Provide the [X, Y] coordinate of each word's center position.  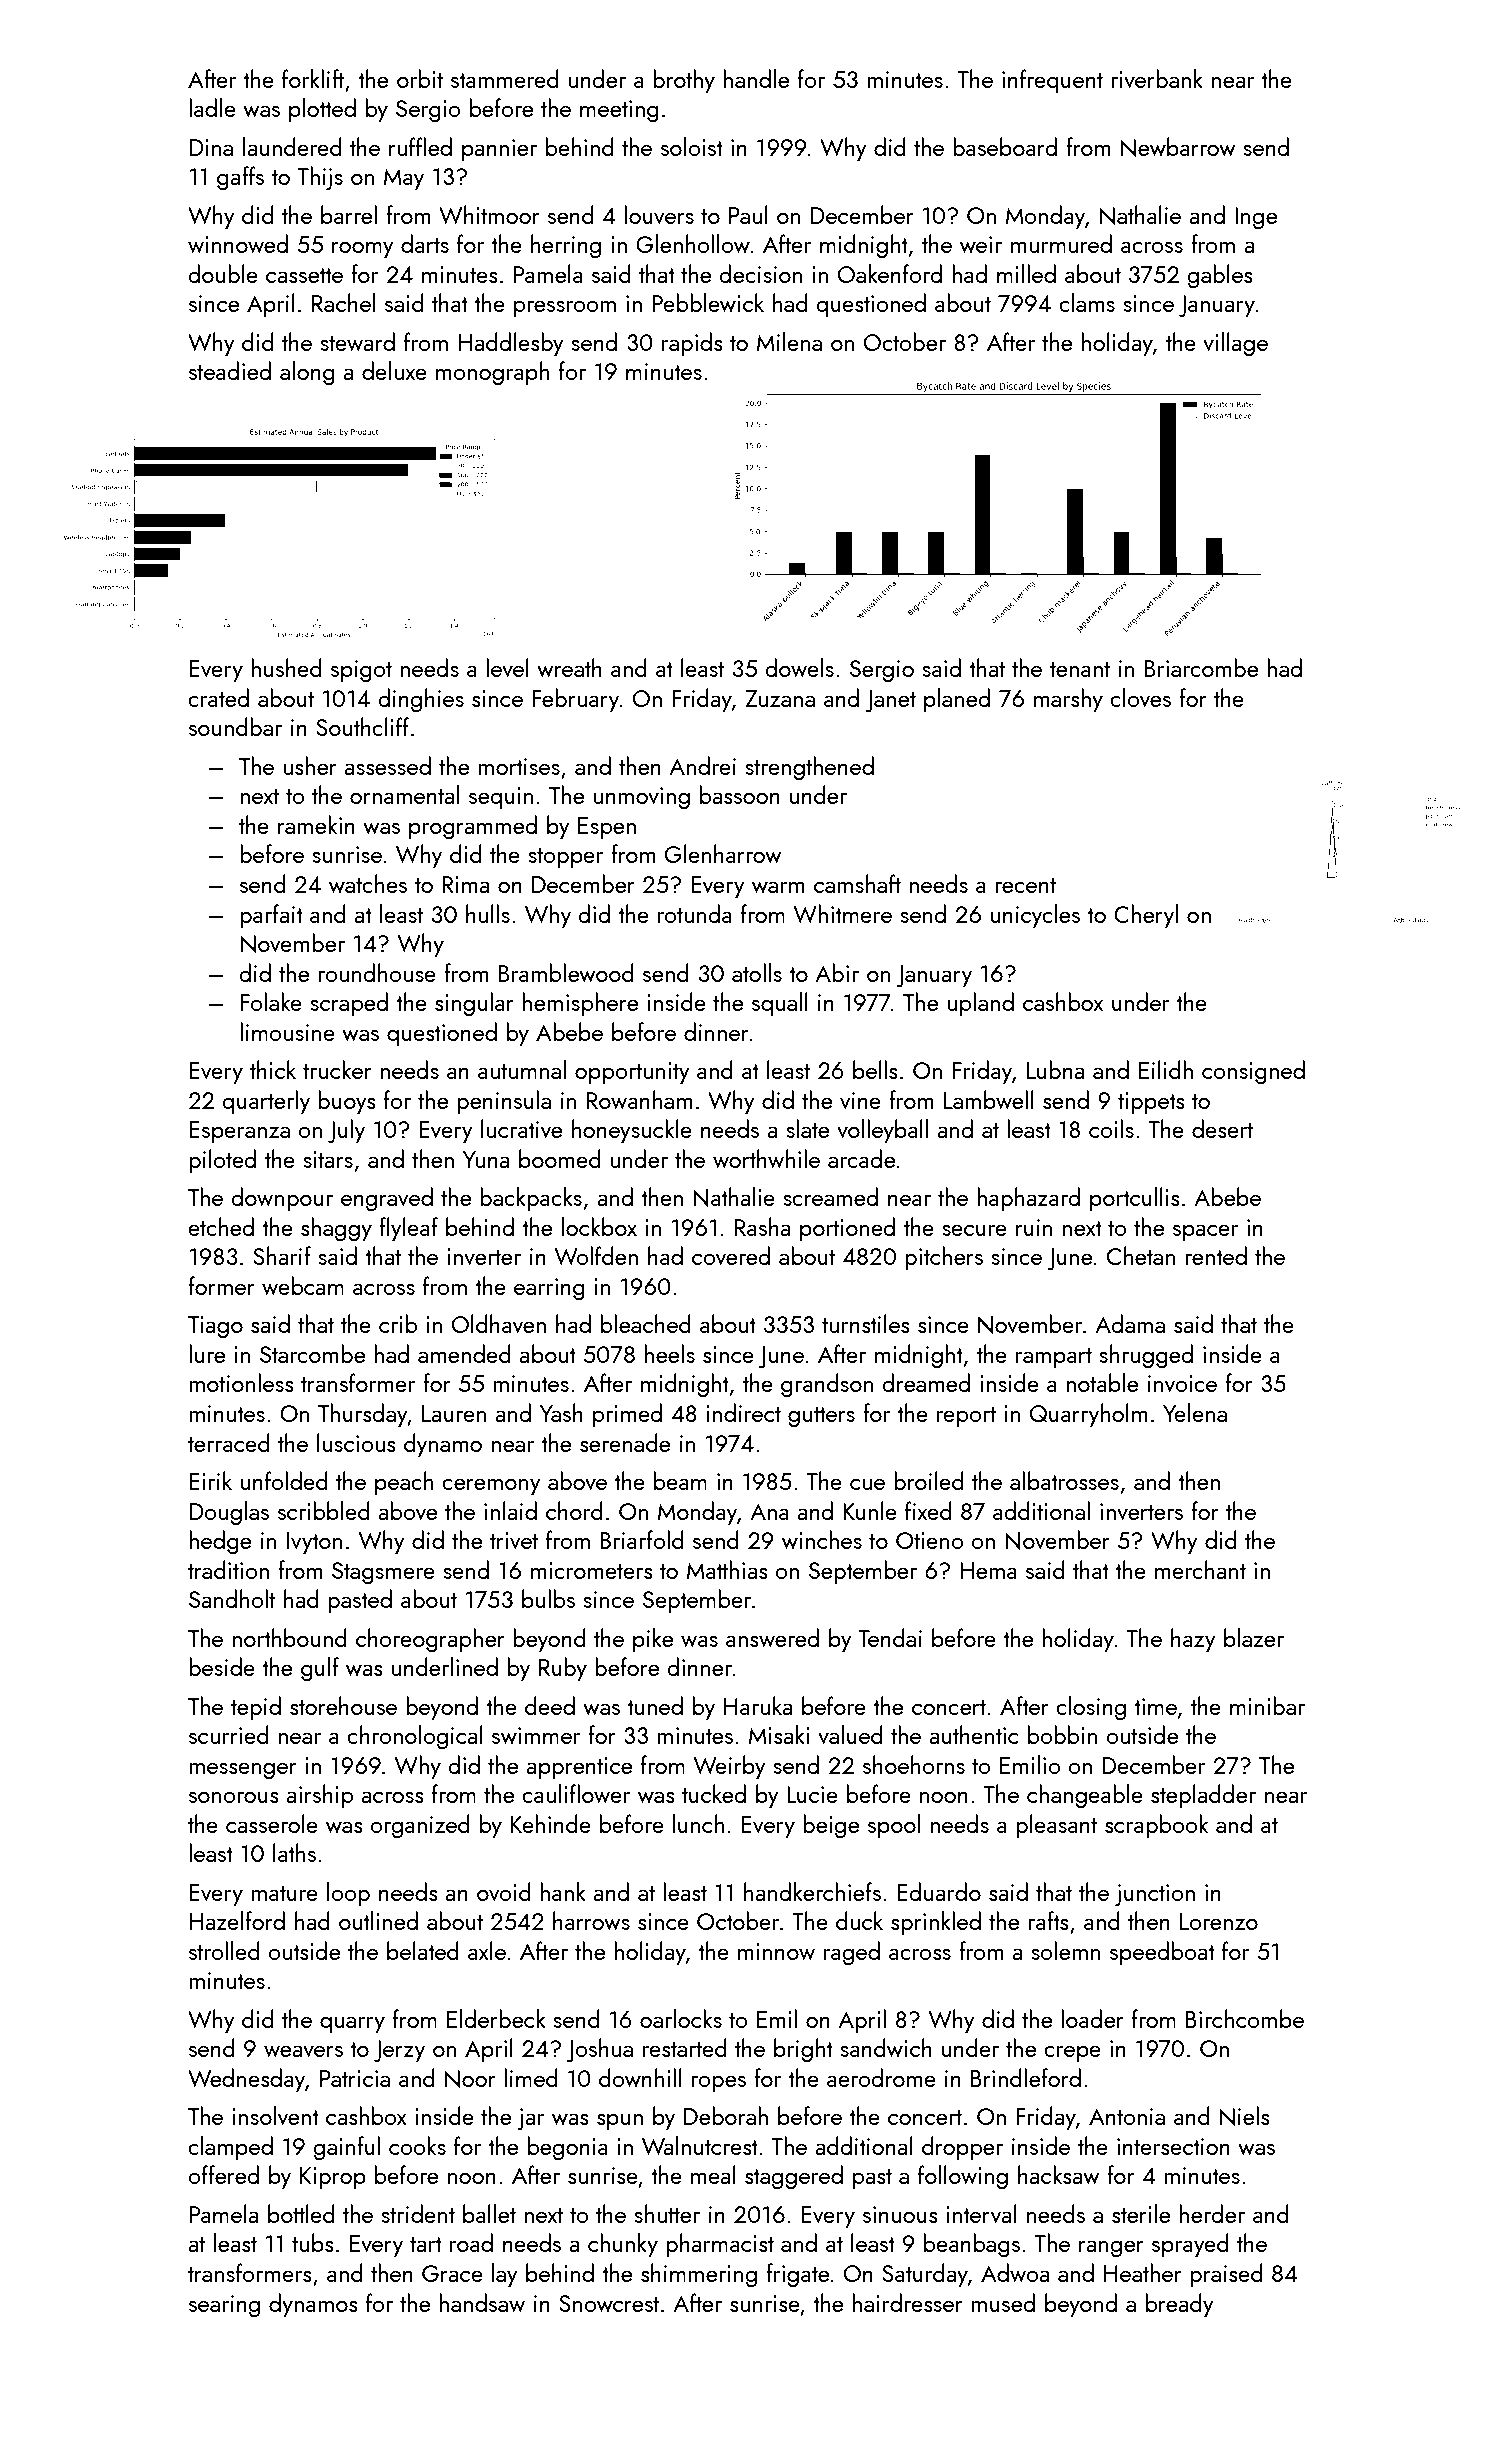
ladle [212, 107]
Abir [837, 972]
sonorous [234, 1797]
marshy [1068, 700]
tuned [655, 1705]
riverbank [1157, 78]
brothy [684, 81]
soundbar [235, 726]
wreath [569, 667]
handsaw [482, 2302]
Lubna [1055, 1069]
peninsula [504, 1102]
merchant [1200, 1569]
